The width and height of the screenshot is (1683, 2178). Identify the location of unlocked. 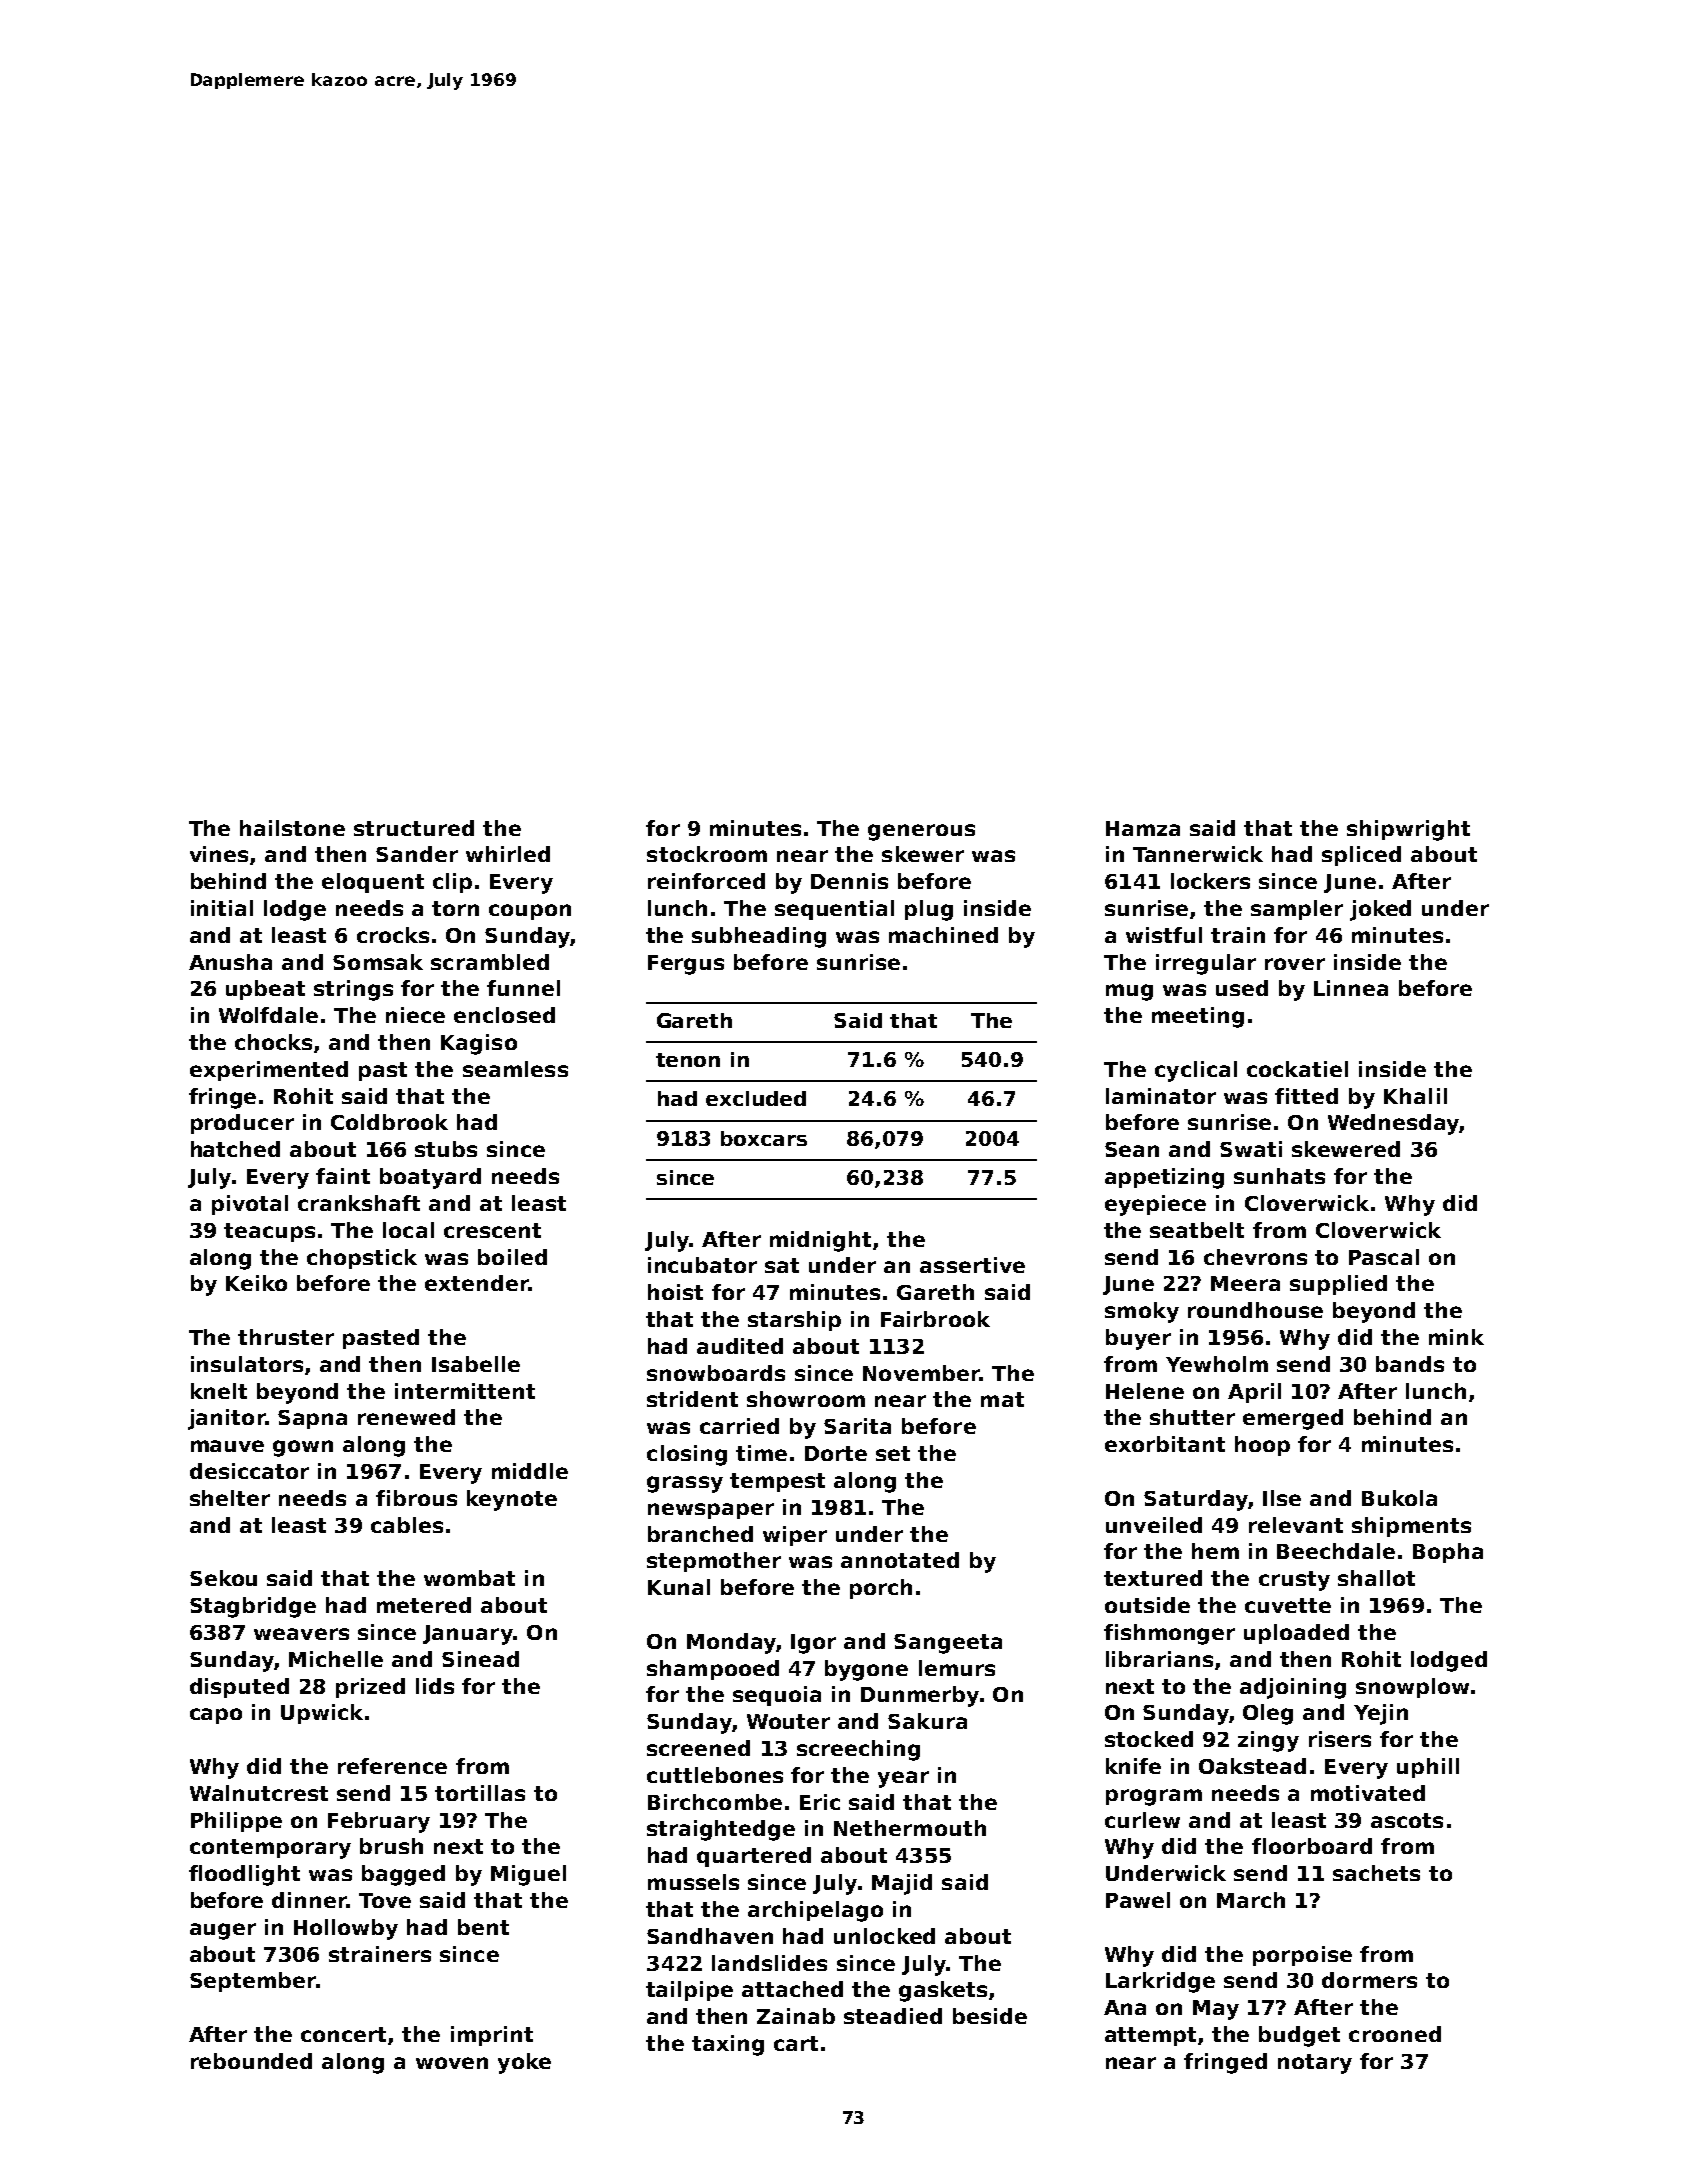
(884, 1936).
